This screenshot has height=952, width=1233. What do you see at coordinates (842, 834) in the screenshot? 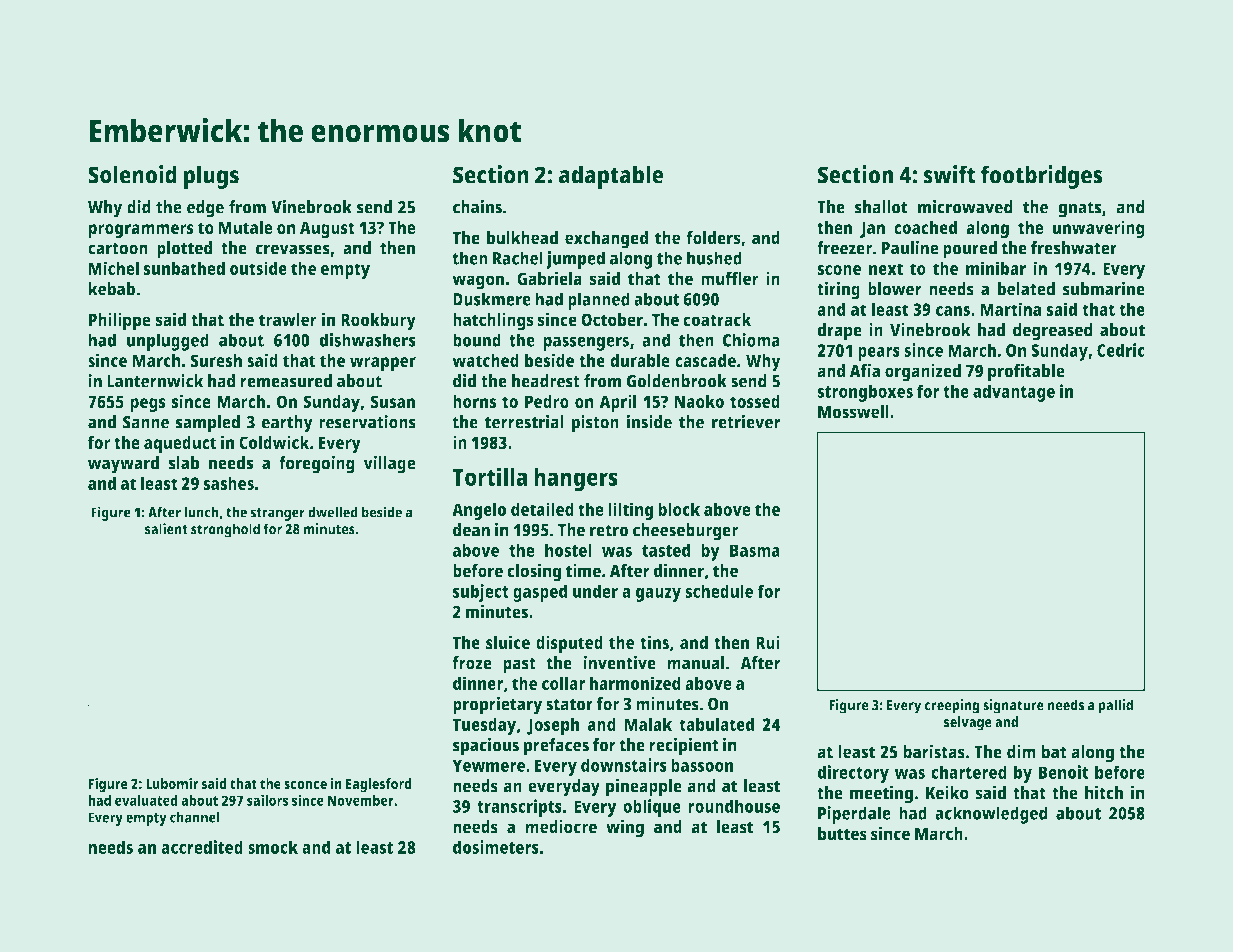
I see `buttes` at bounding box center [842, 834].
